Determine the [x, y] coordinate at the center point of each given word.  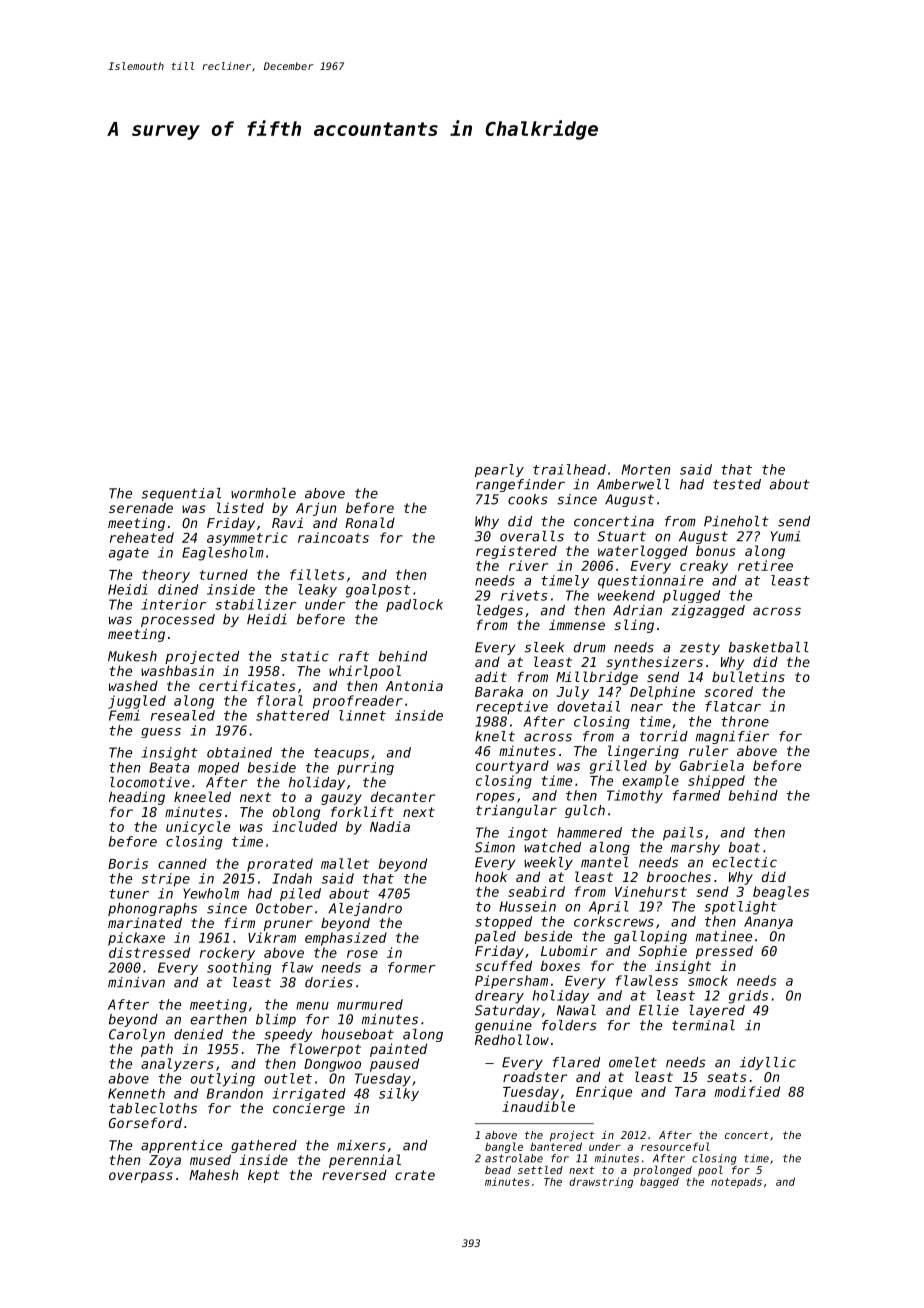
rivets [524, 595]
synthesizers [654, 663]
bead [498, 1170]
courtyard [512, 767]
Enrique [604, 1093]
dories [329, 982]
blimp [276, 1020]
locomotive [150, 782]
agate [129, 554]
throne [745, 721]
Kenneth [136, 1093]
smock [708, 980]
